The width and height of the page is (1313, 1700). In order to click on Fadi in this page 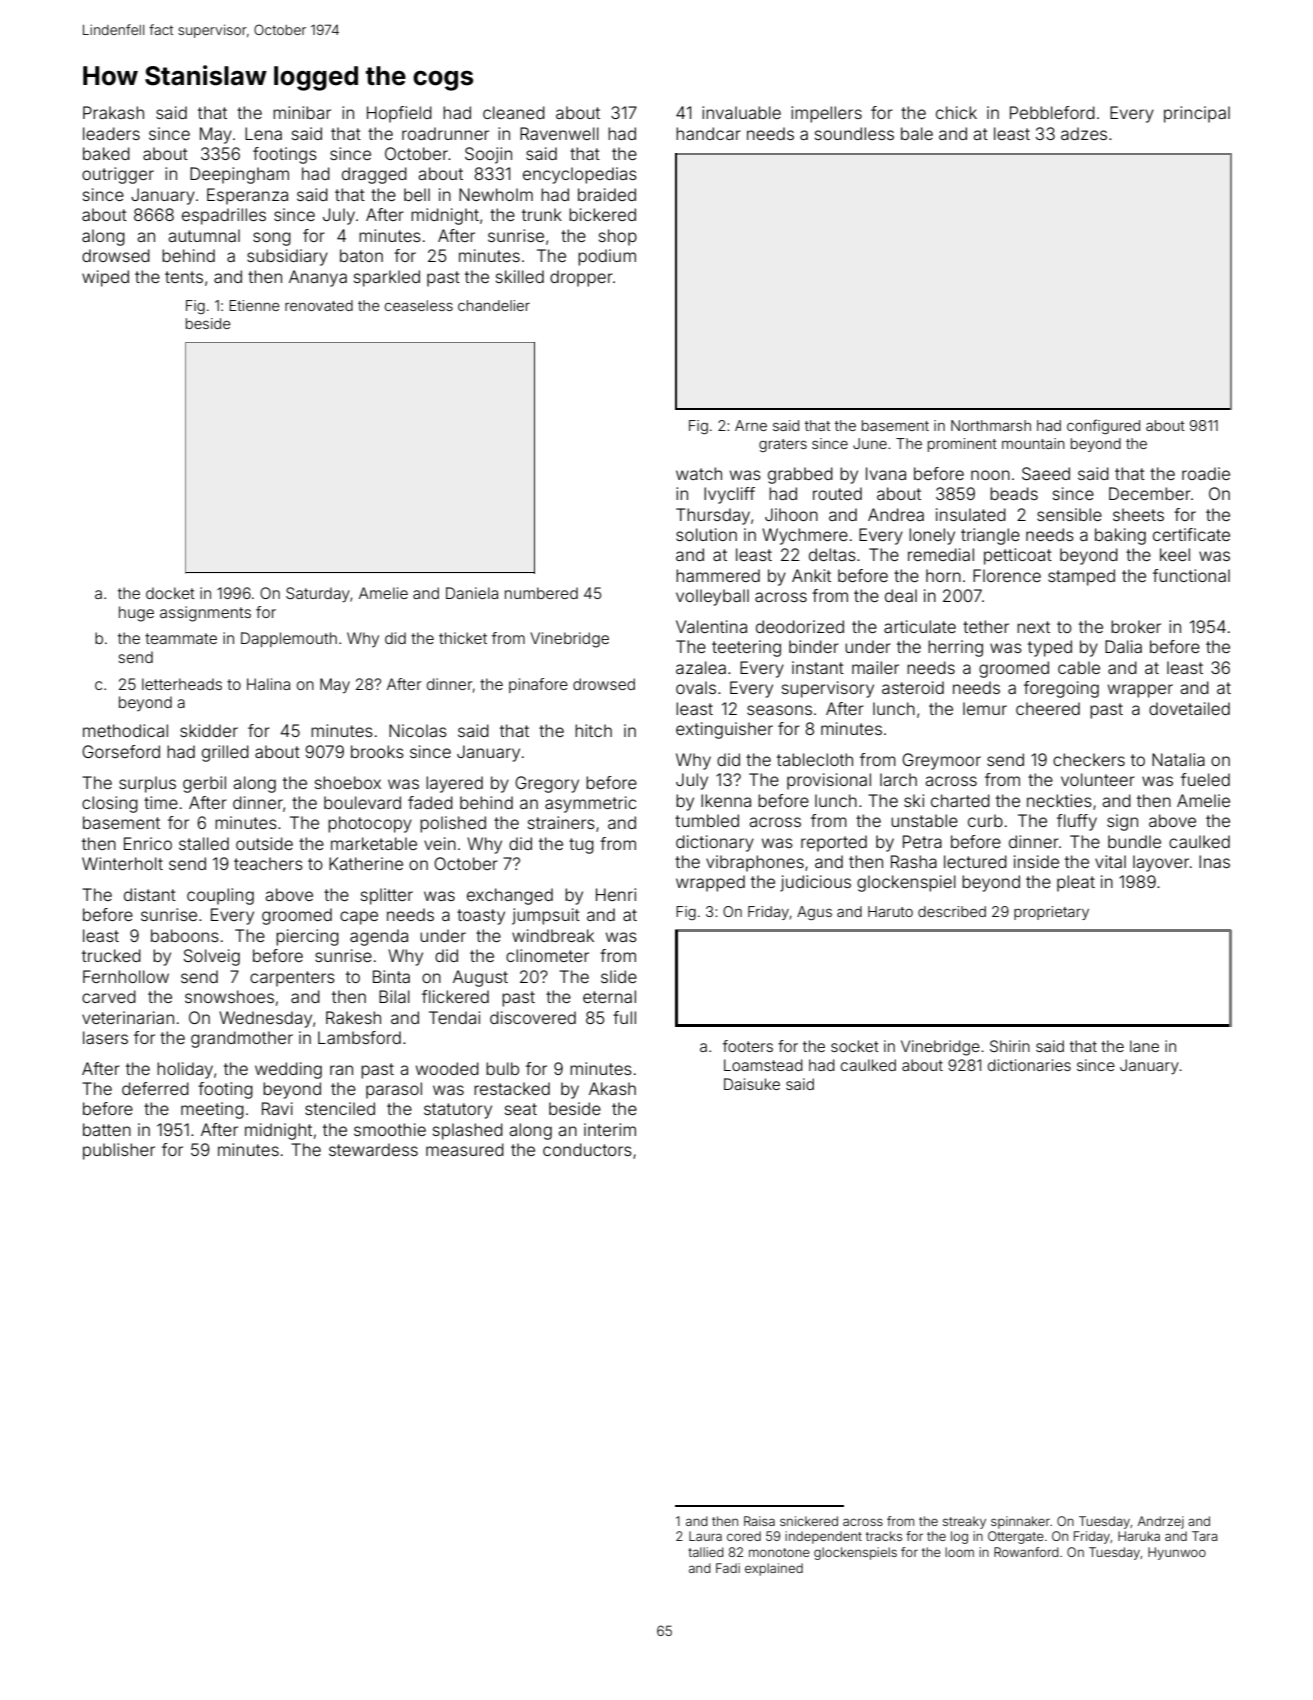, I will do `click(728, 1568)`.
